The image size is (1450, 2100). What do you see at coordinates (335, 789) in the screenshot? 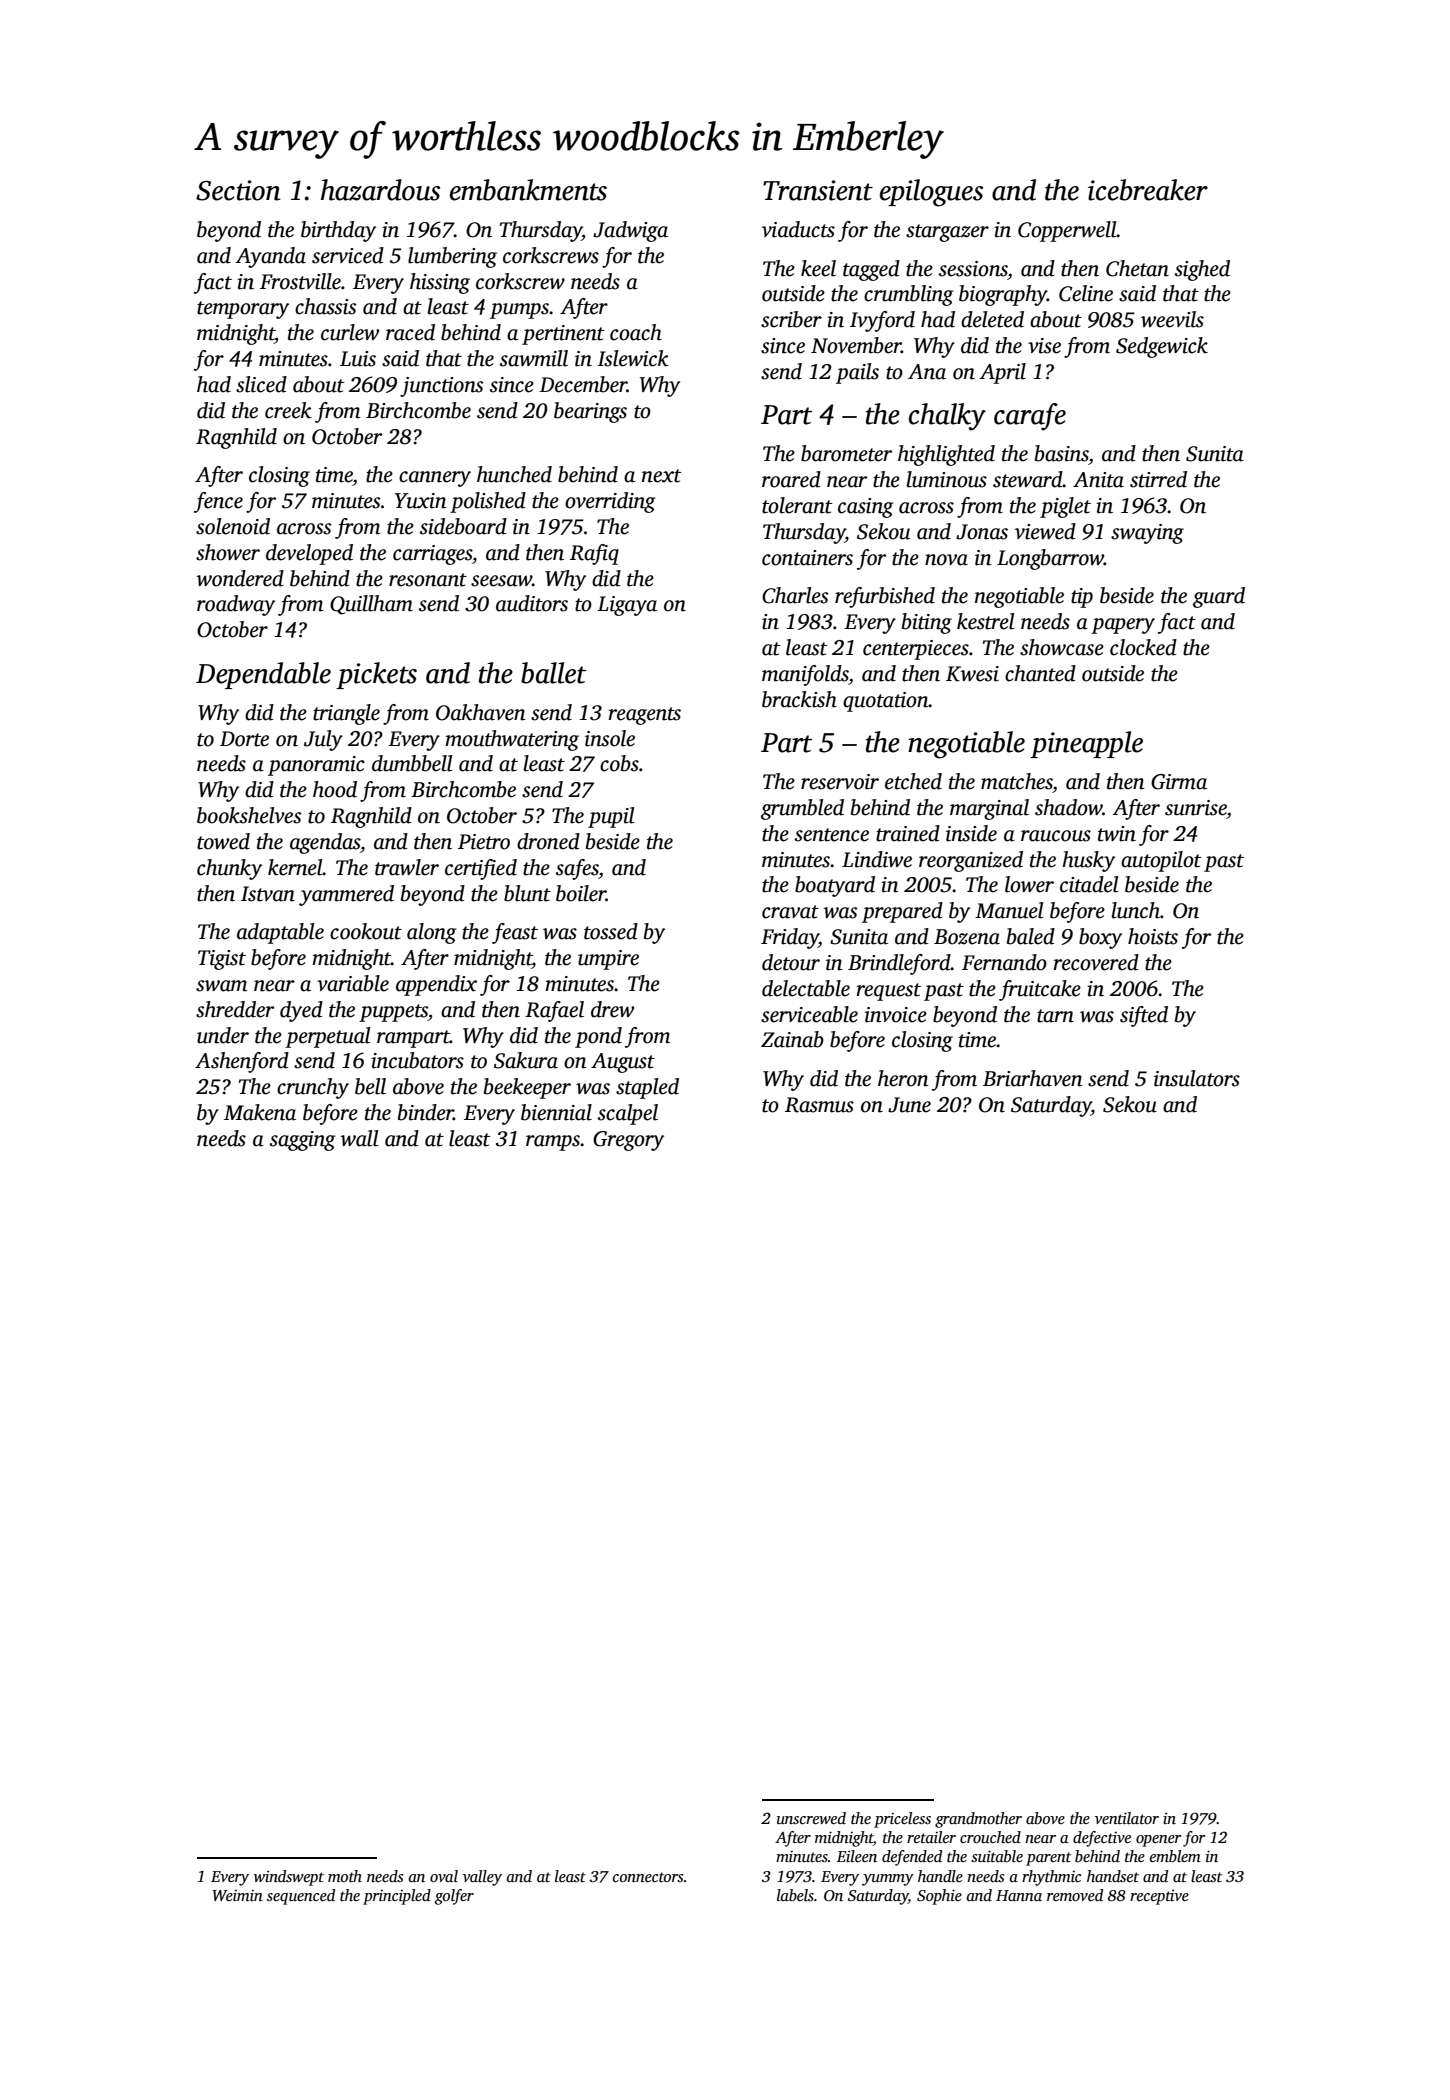
I see `hood` at bounding box center [335, 789].
